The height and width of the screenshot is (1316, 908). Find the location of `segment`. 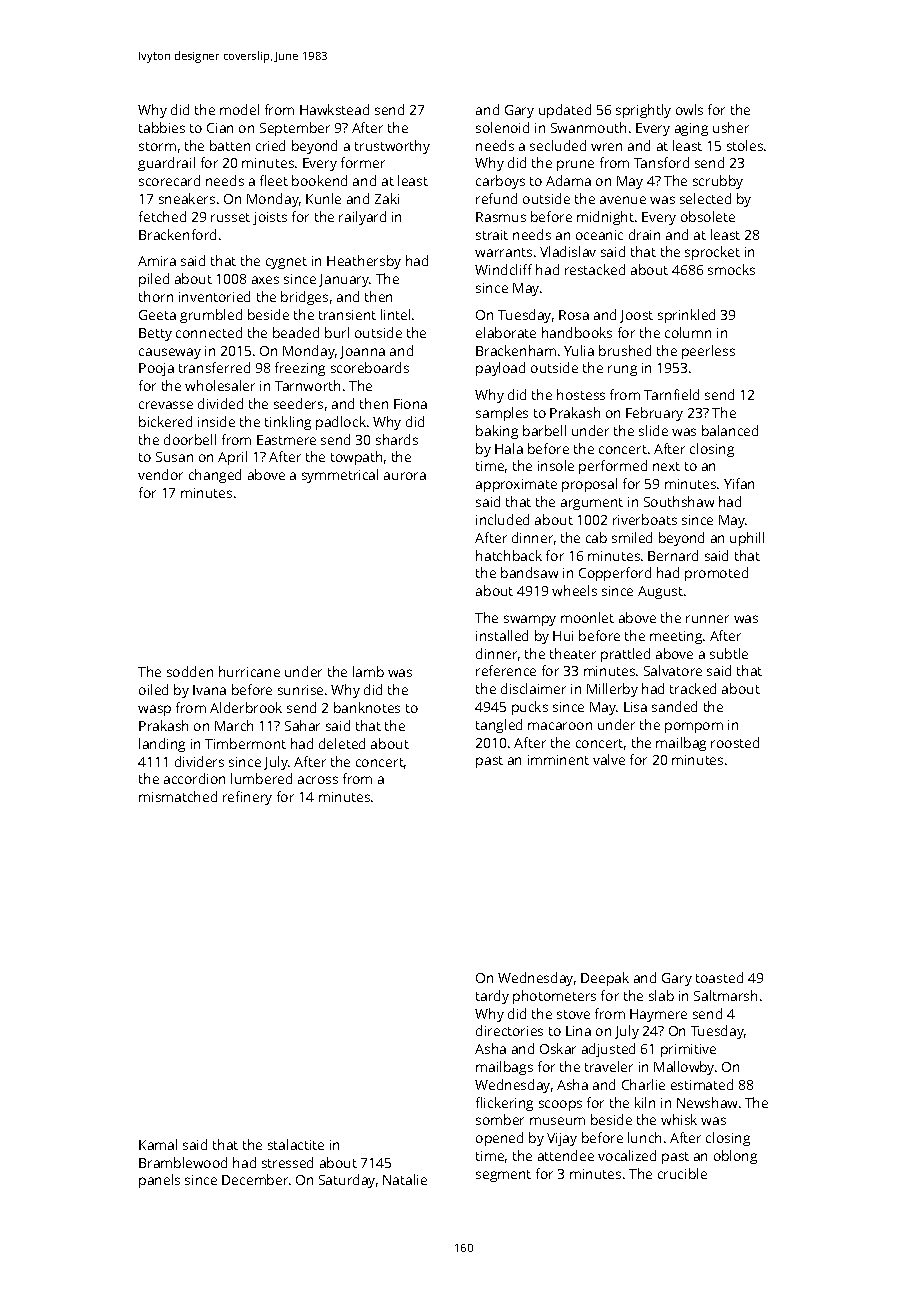

segment is located at coordinates (503, 1176).
